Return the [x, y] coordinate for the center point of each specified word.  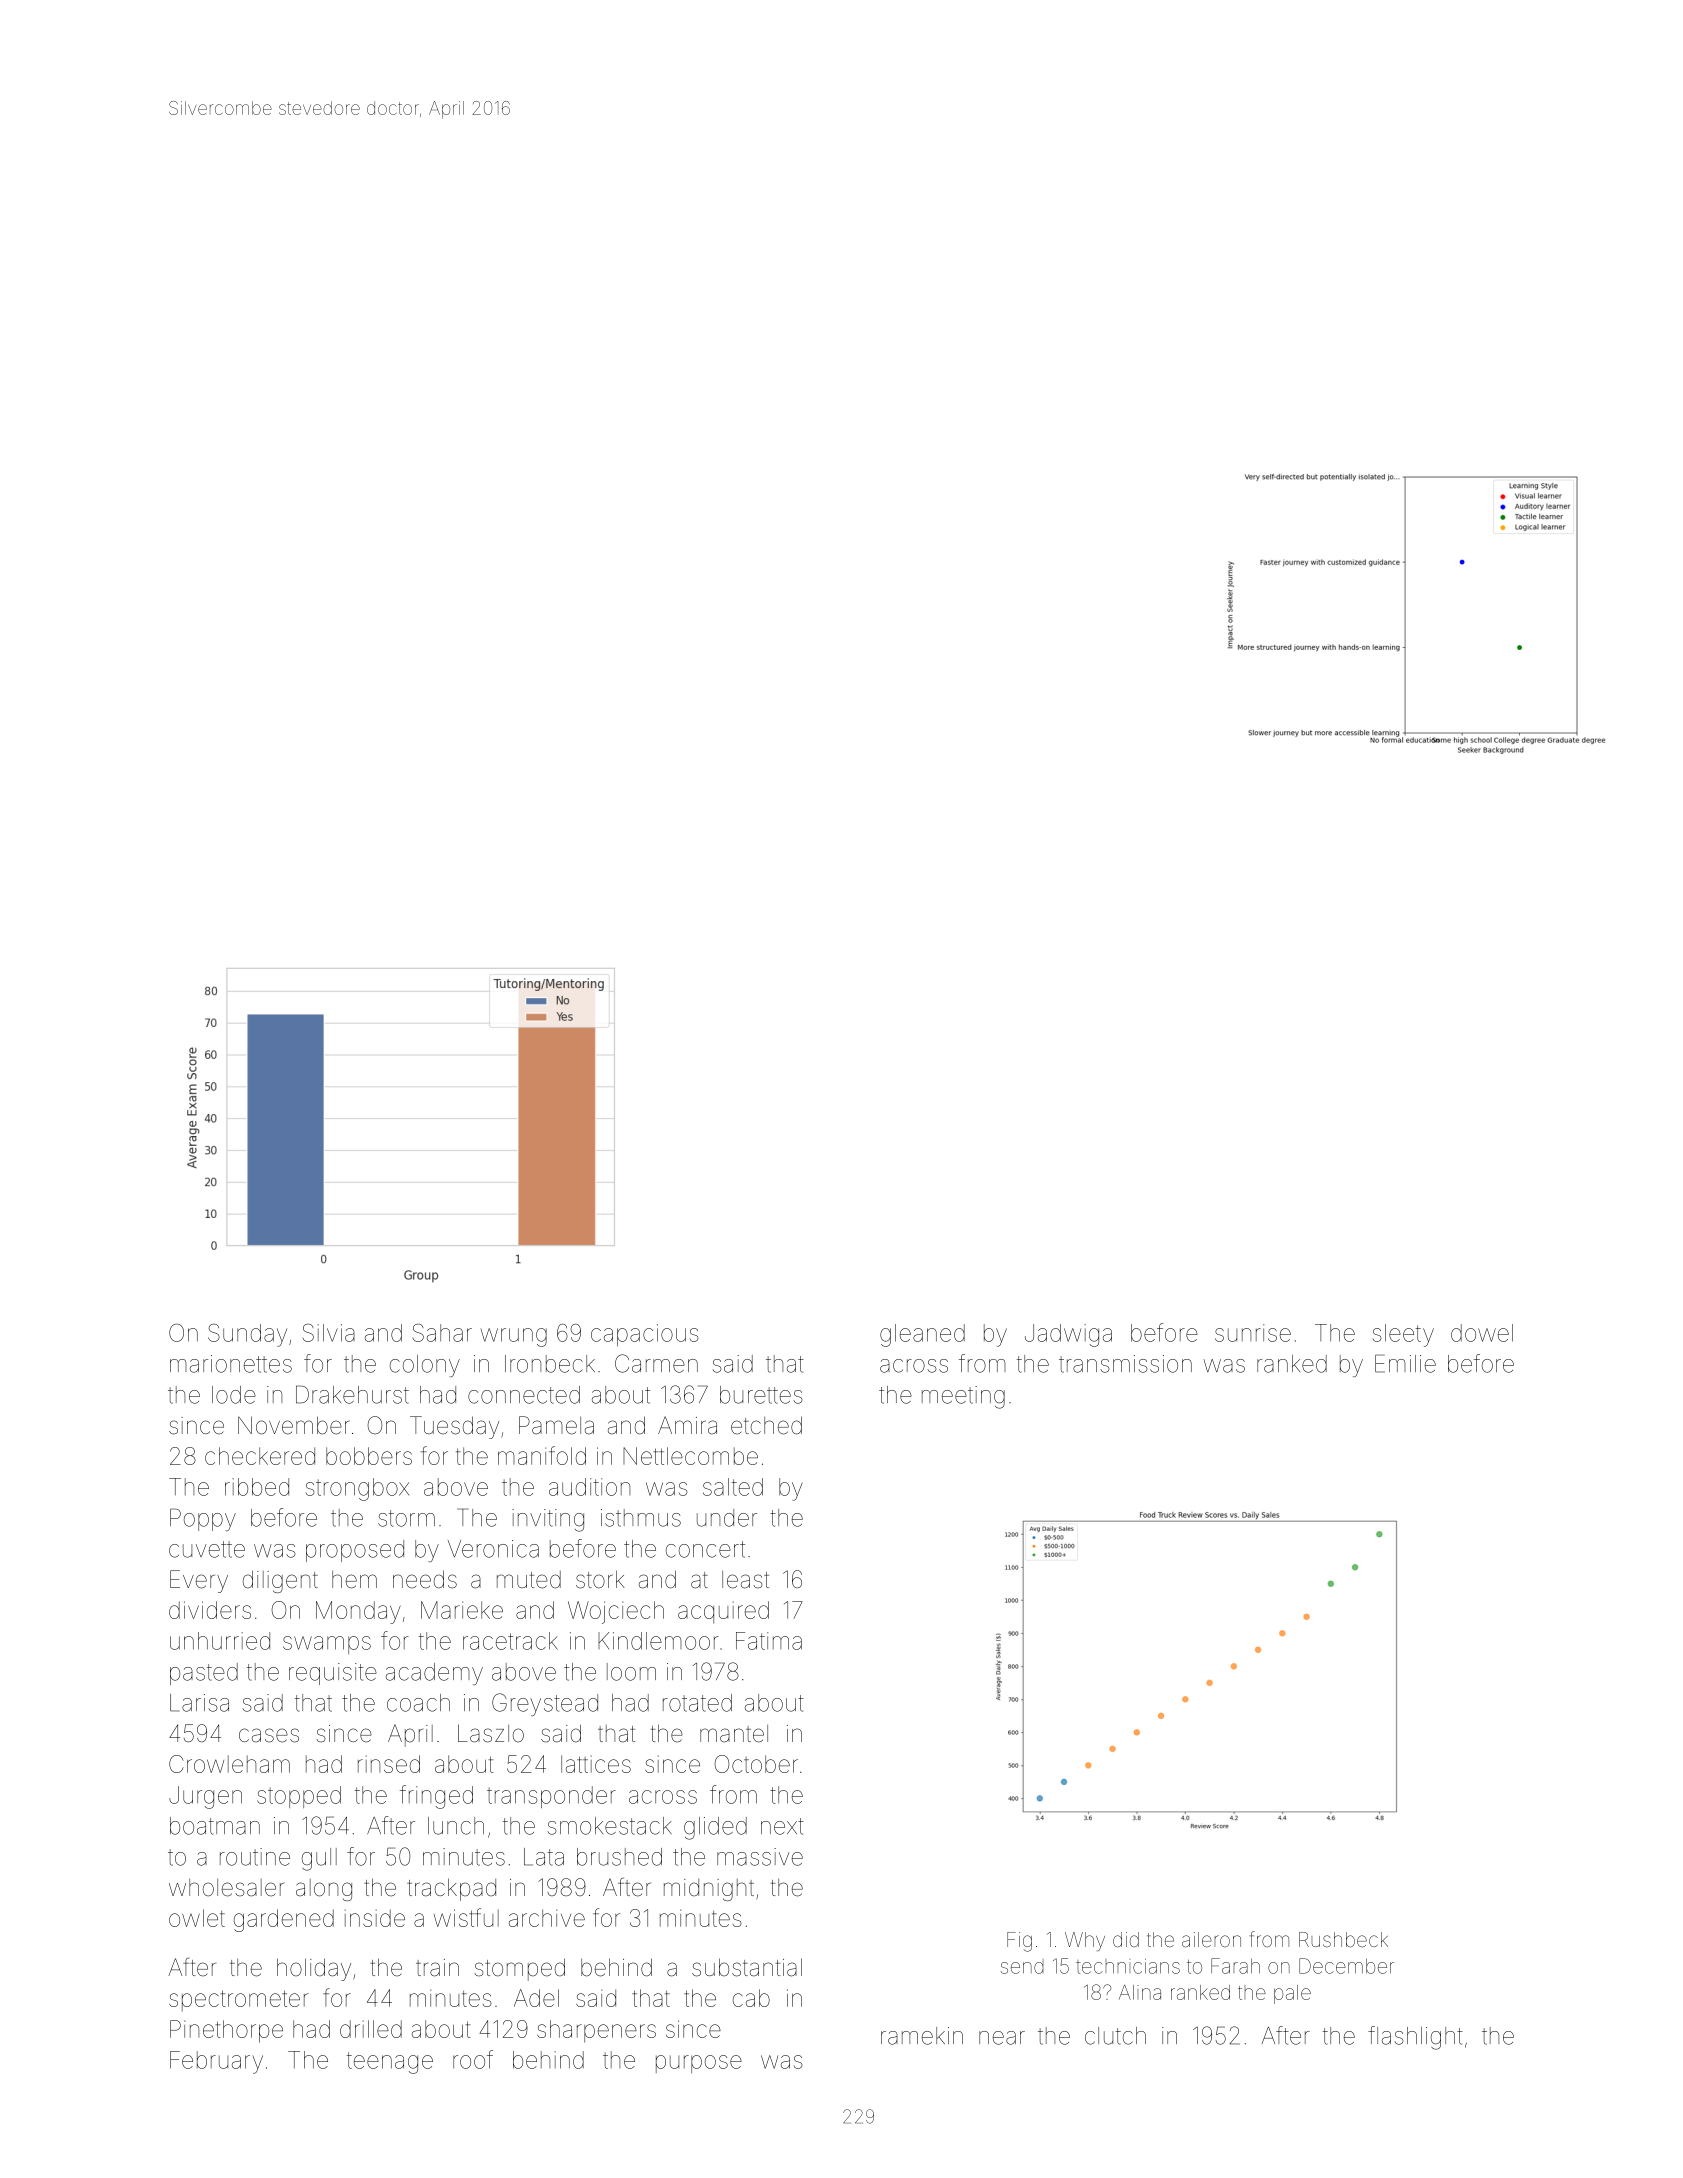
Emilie [1405, 1363]
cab [751, 1998]
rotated [697, 1703]
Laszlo [491, 1733]
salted [733, 1487]
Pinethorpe [226, 2031]
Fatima [769, 1641]
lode [234, 1395]
